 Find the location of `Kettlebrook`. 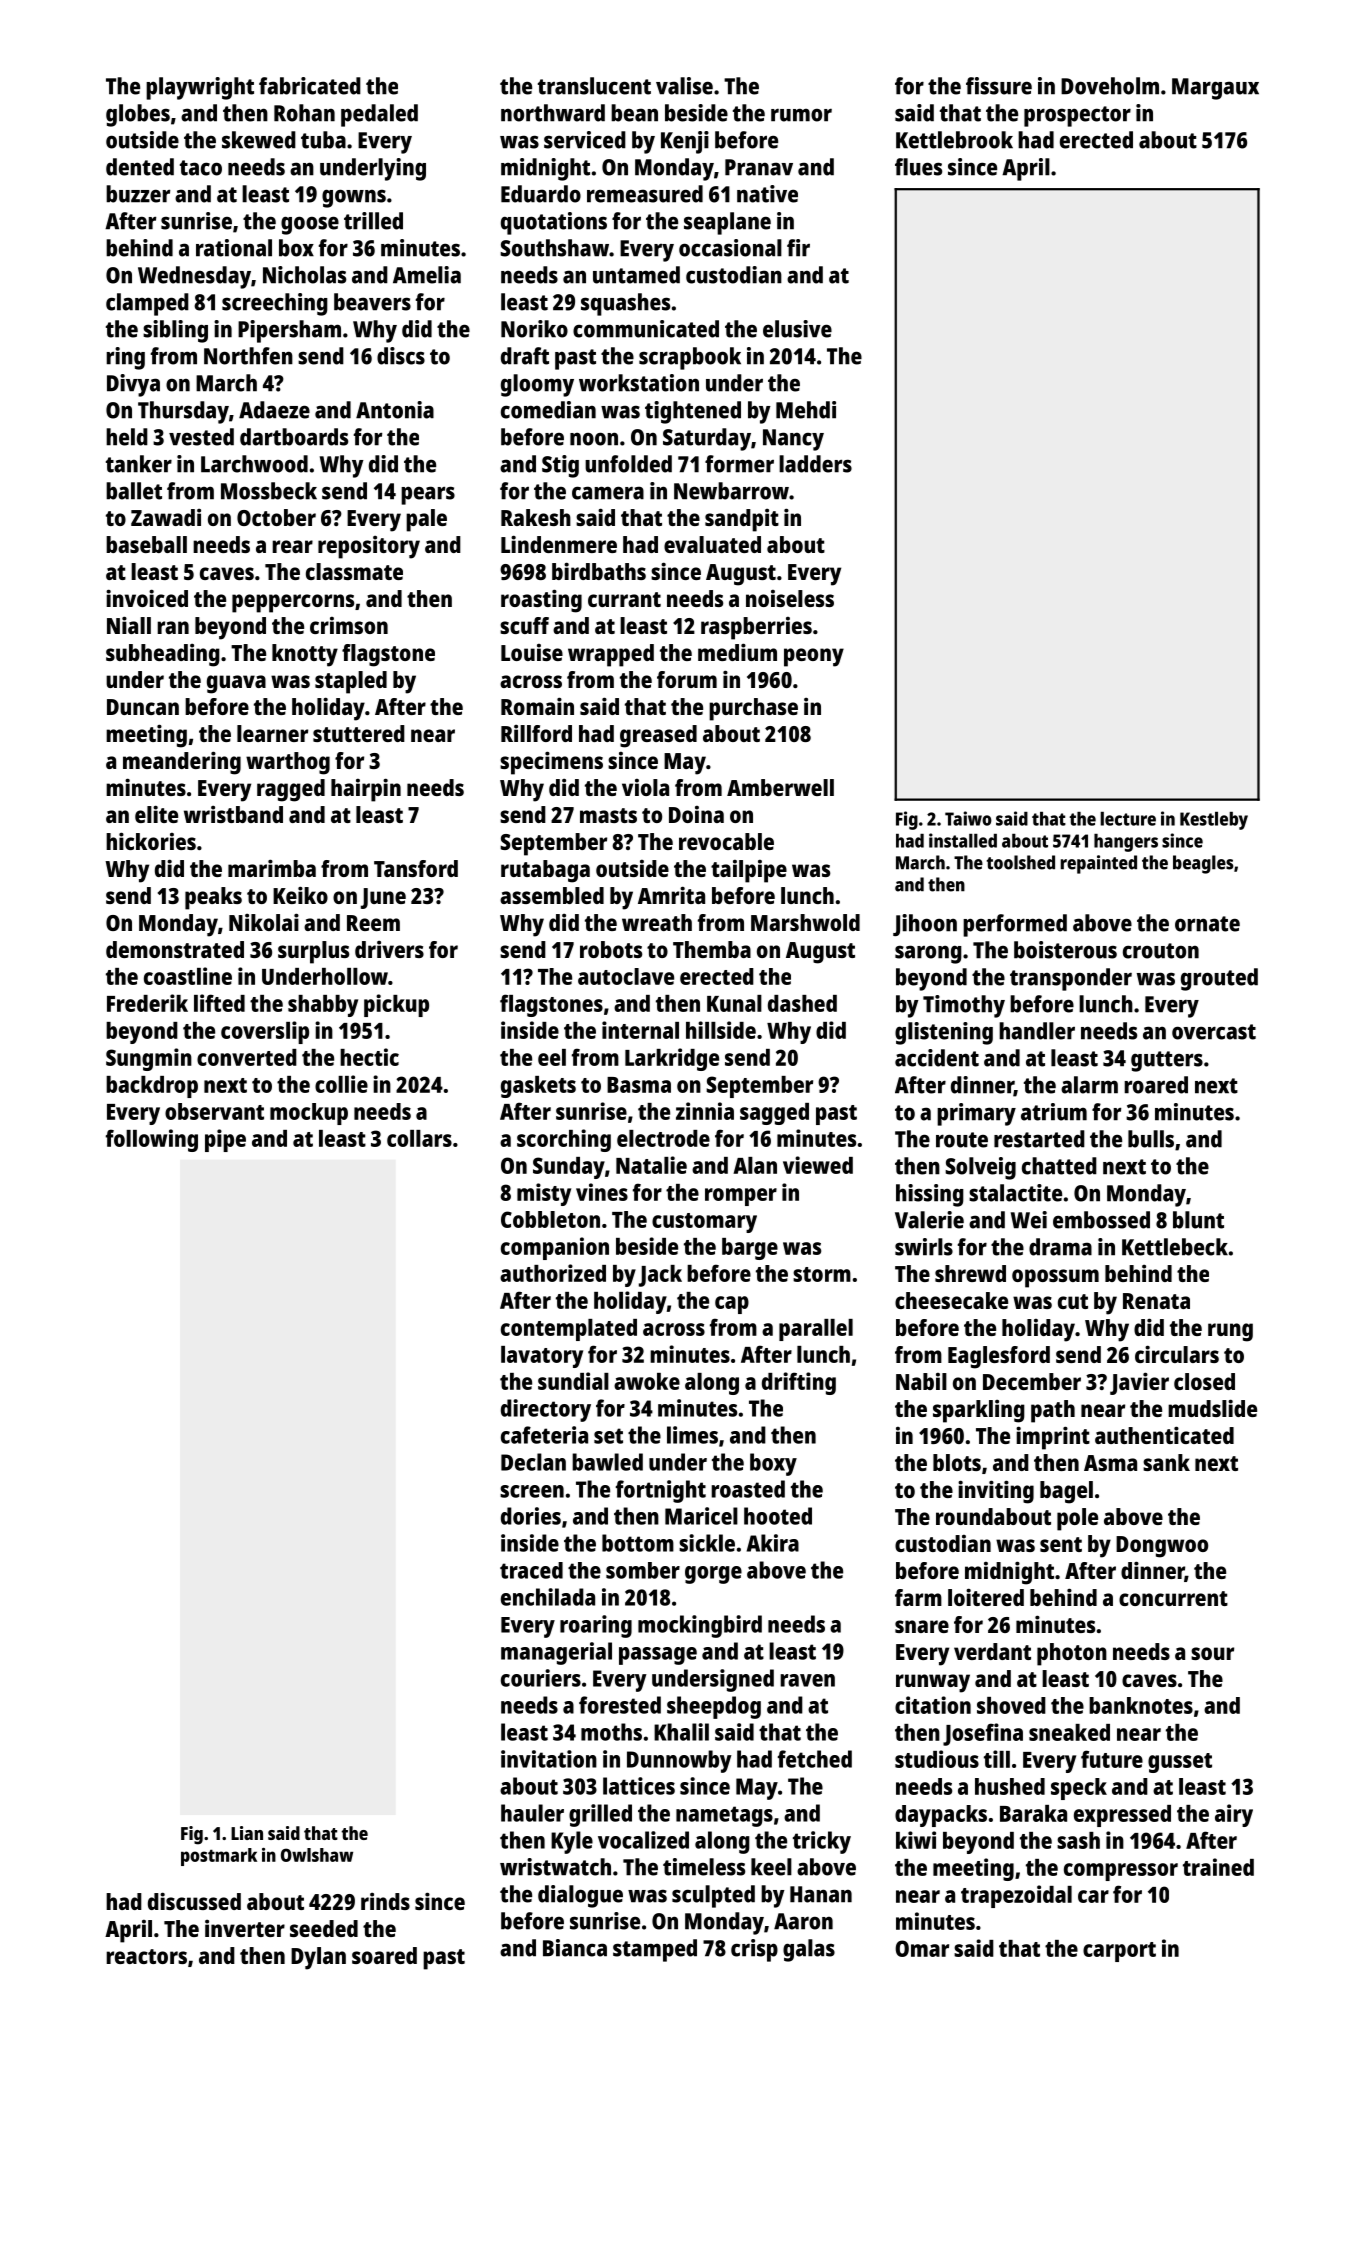

Kettlebrook is located at coordinates (954, 140).
